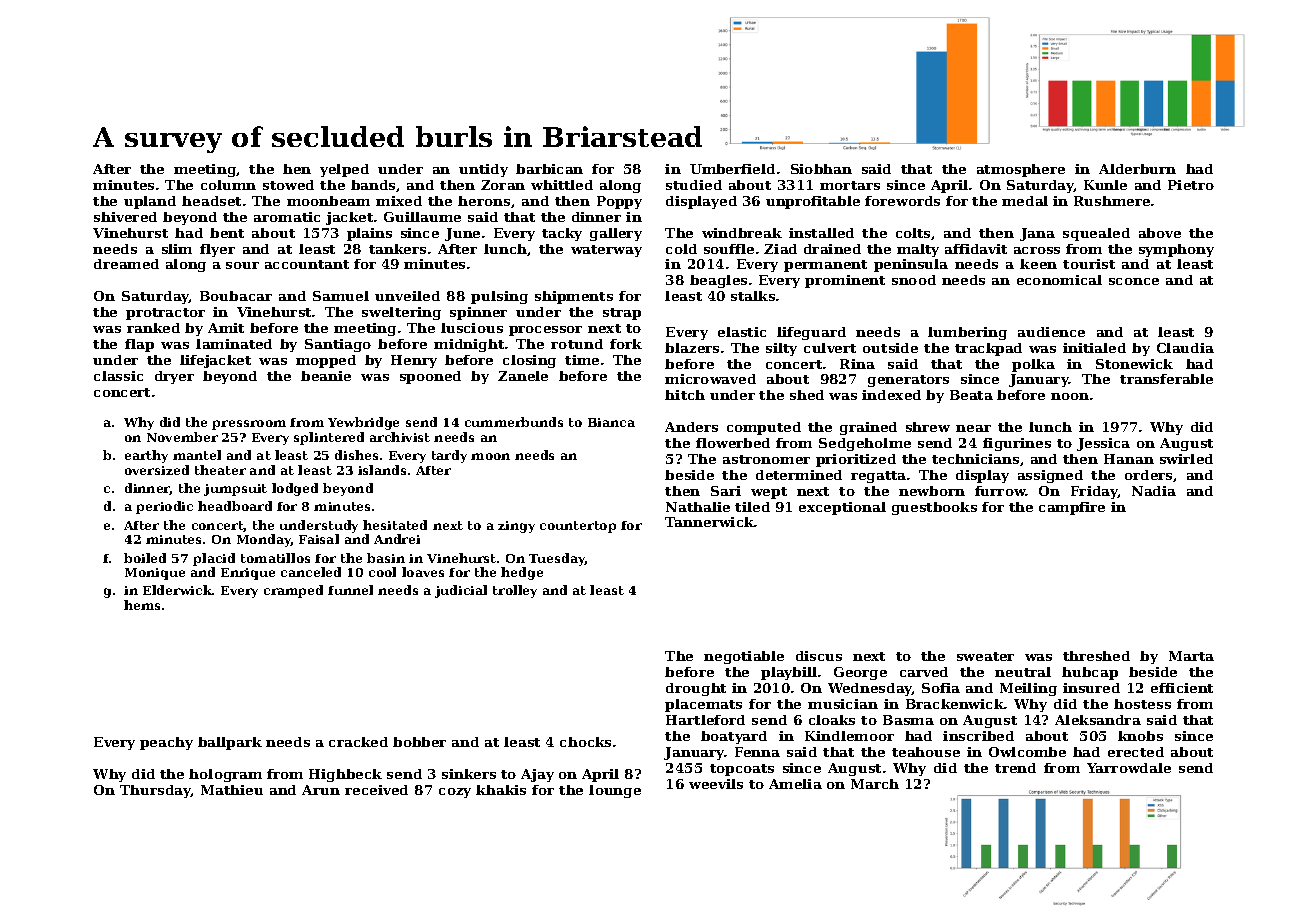  I want to click on shivered, so click(125, 217).
